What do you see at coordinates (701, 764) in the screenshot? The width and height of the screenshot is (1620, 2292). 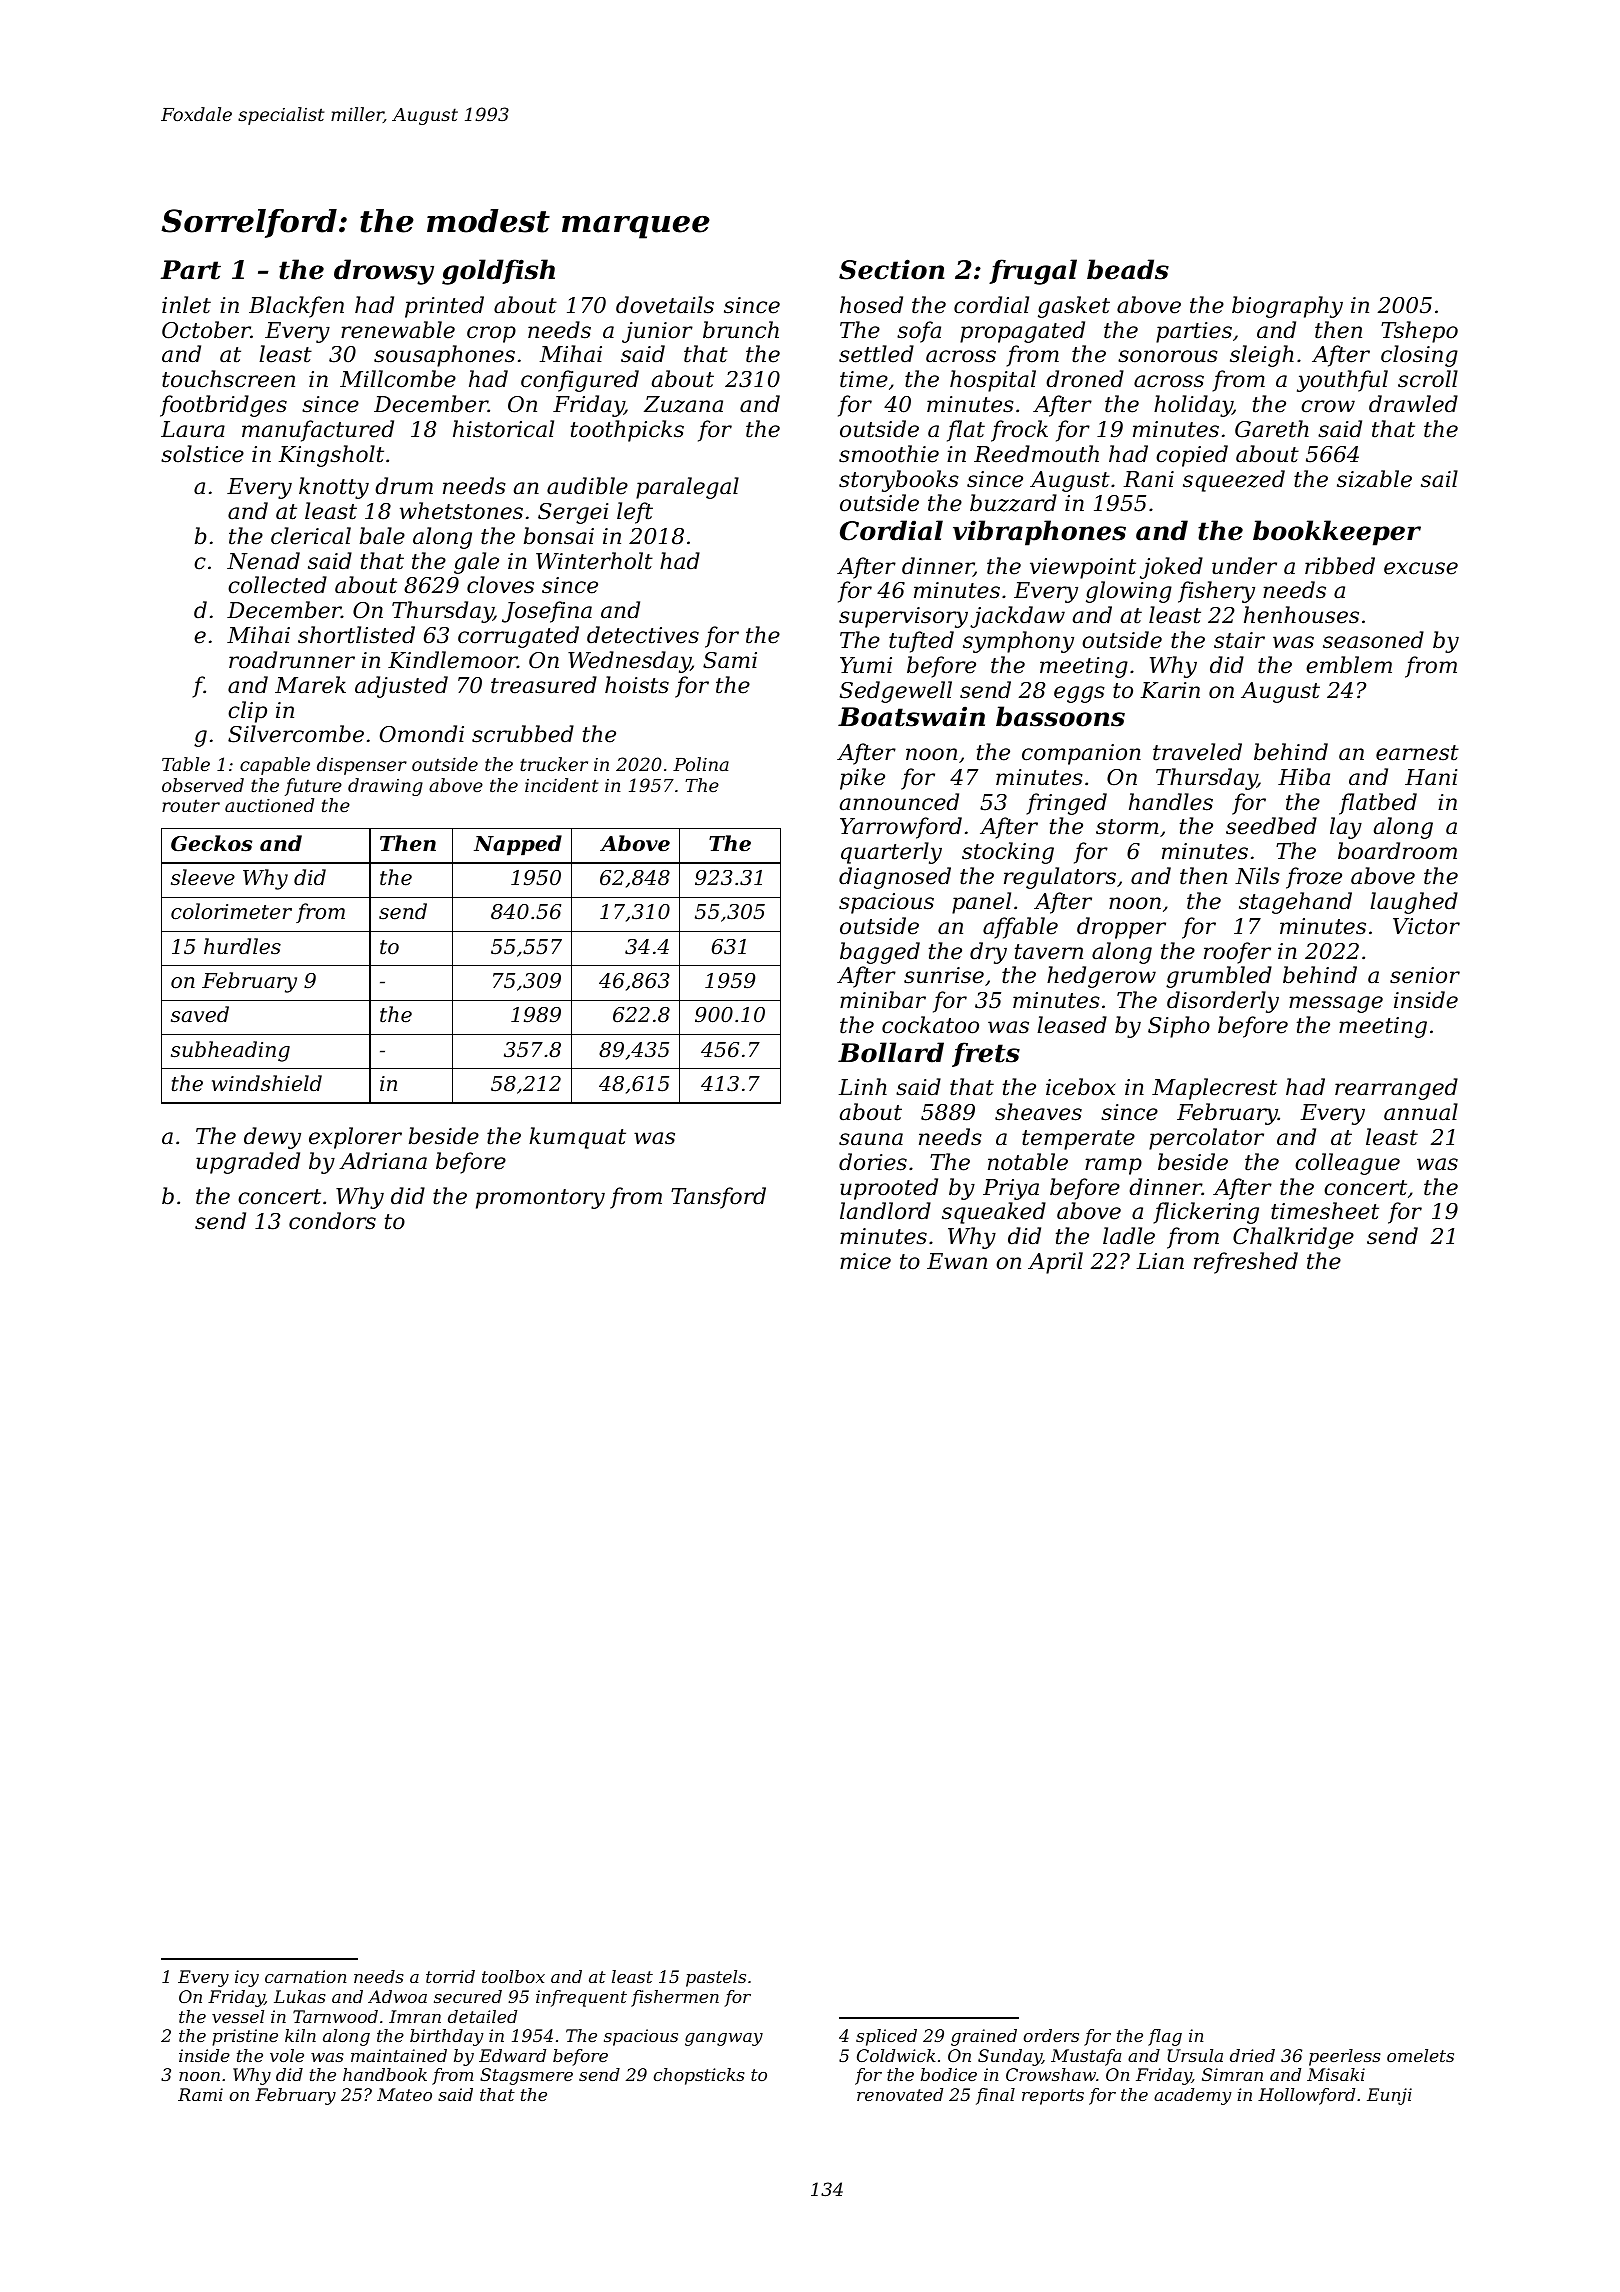 I see `Polina` at bounding box center [701, 764].
